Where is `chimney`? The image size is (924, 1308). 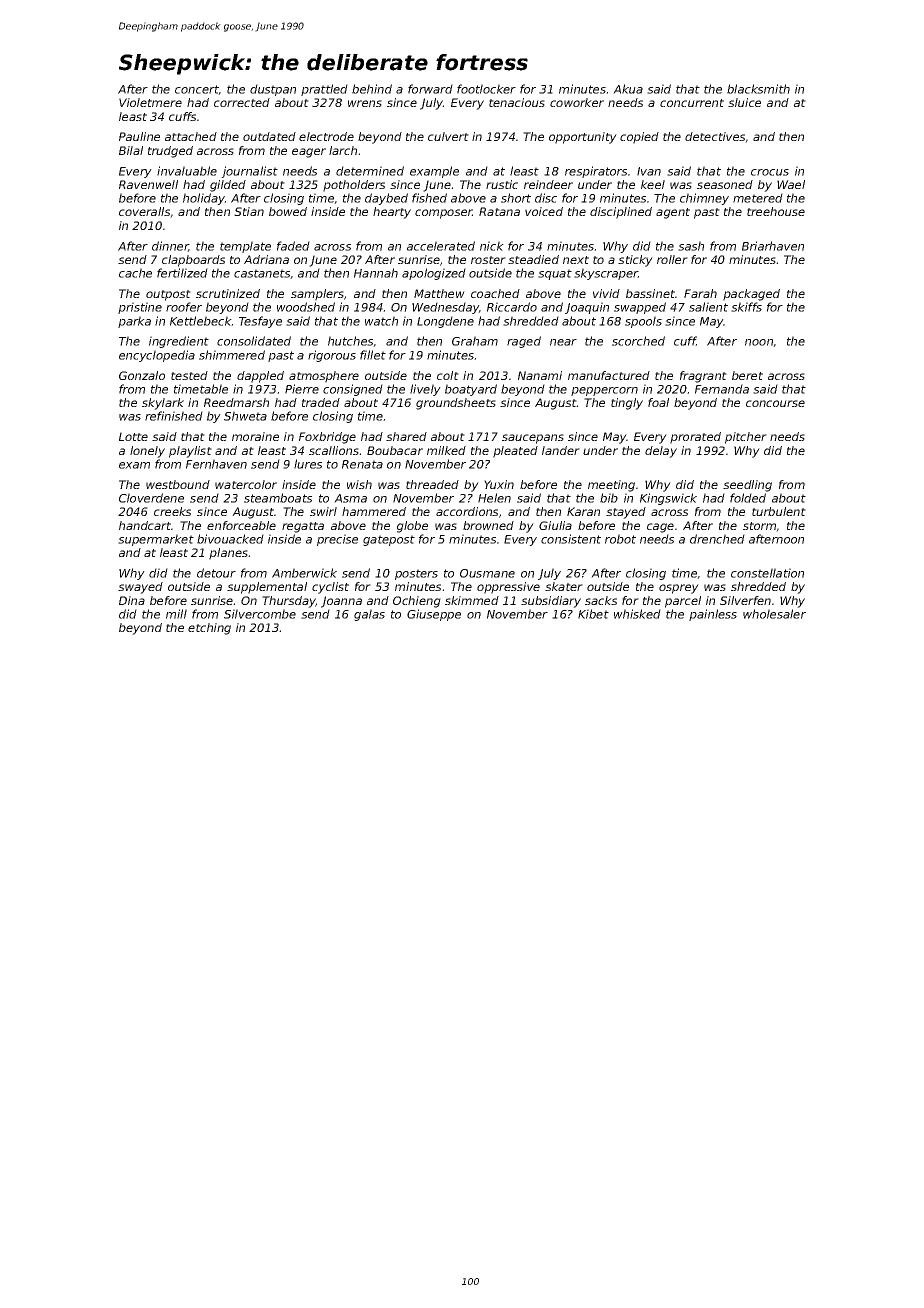 chimney is located at coordinates (704, 199).
